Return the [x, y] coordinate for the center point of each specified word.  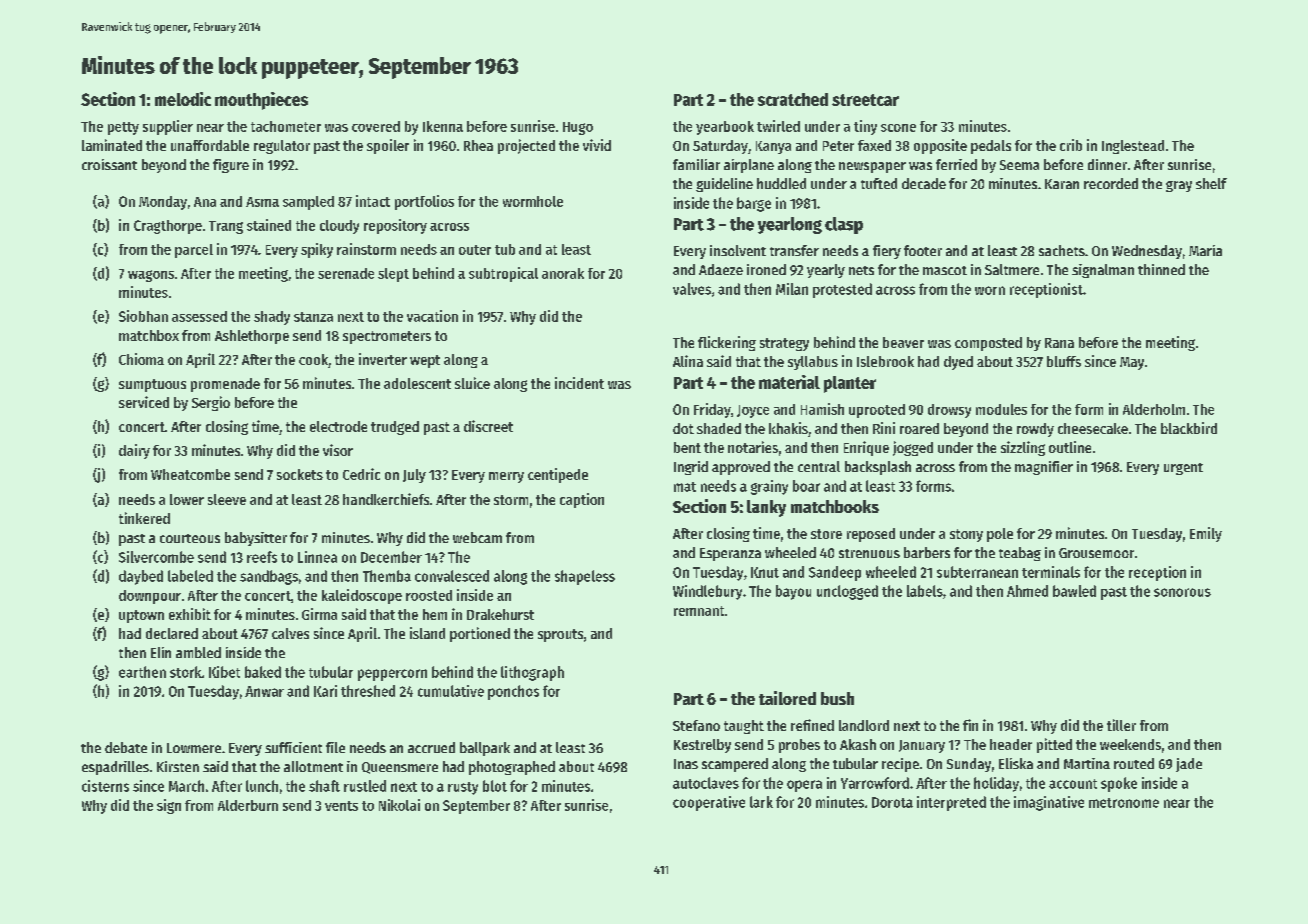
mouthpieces [261, 101]
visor [338, 450]
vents [341, 806]
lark [761, 802]
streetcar [865, 100]
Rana [1059, 343]
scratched [793, 99]
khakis [788, 428]
